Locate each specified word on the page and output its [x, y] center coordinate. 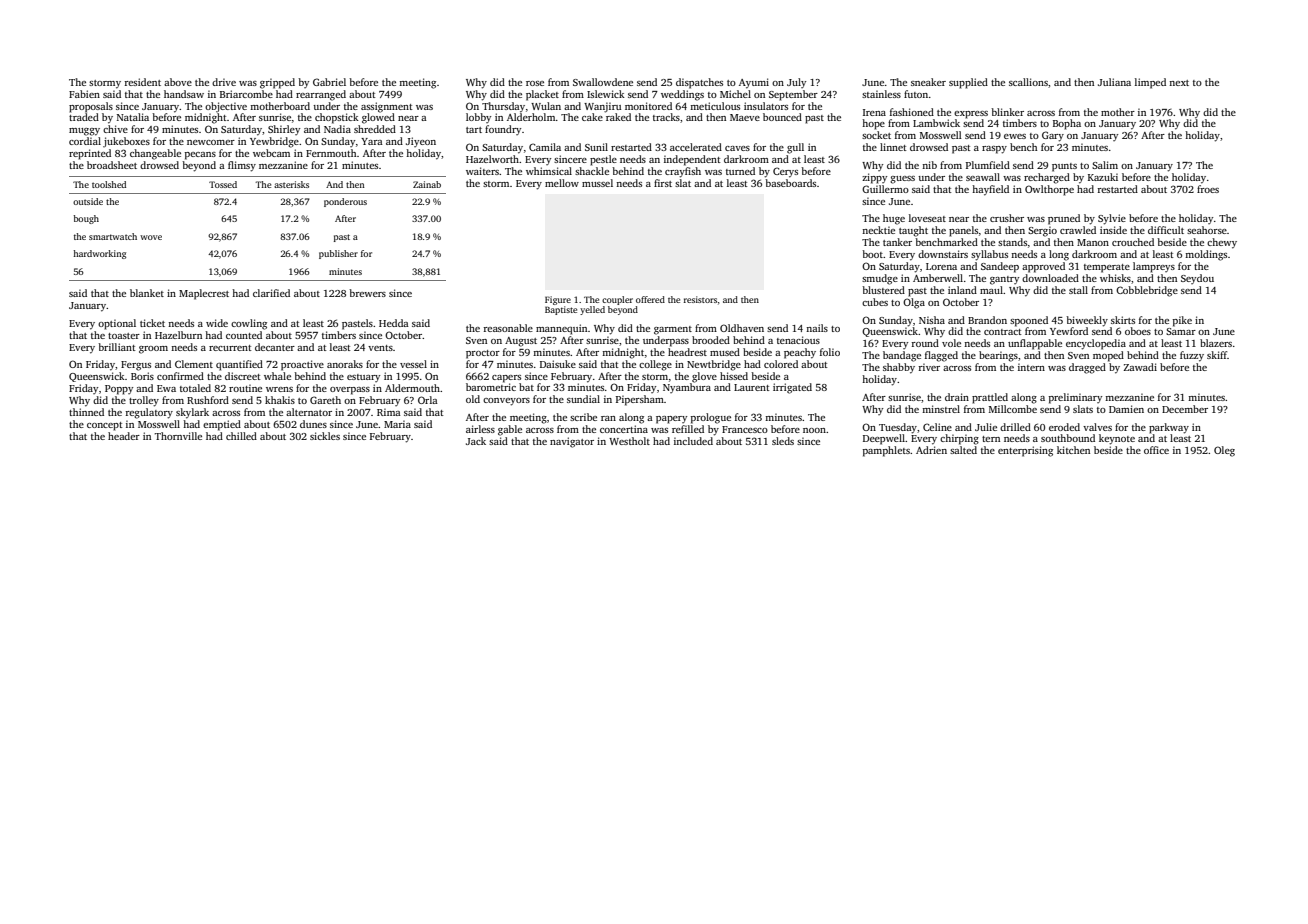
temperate [1107, 268]
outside [88, 201]
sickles [325, 436]
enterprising [1025, 451]
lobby [478, 118]
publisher [338, 254]
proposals [91, 107]
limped [1150, 83]
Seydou [1197, 279]
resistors [700, 299]
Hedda [394, 323]
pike [1182, 321]
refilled [688, 429]
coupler [617, 300]
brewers [367, 293]
